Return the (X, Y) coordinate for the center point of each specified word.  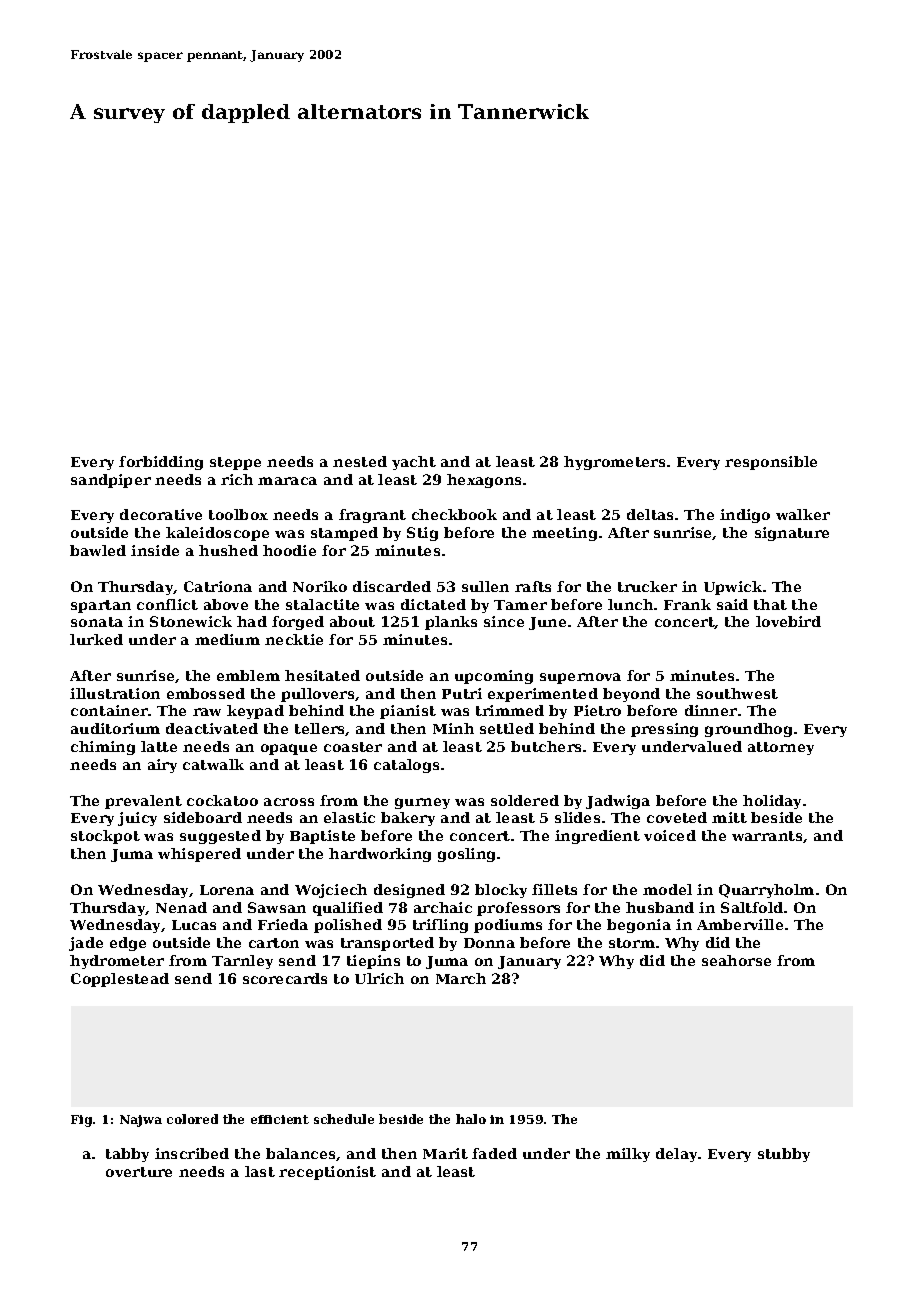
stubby (784, 1155)
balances (300, 1153)
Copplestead (120, 980)
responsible (771, 463)
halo (471, 1119)
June (547, 623)
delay (677, 1155)
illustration (115, 693)
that (770, 604)
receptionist (327, 1173)
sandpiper (111, 481)
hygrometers (614, 463)
